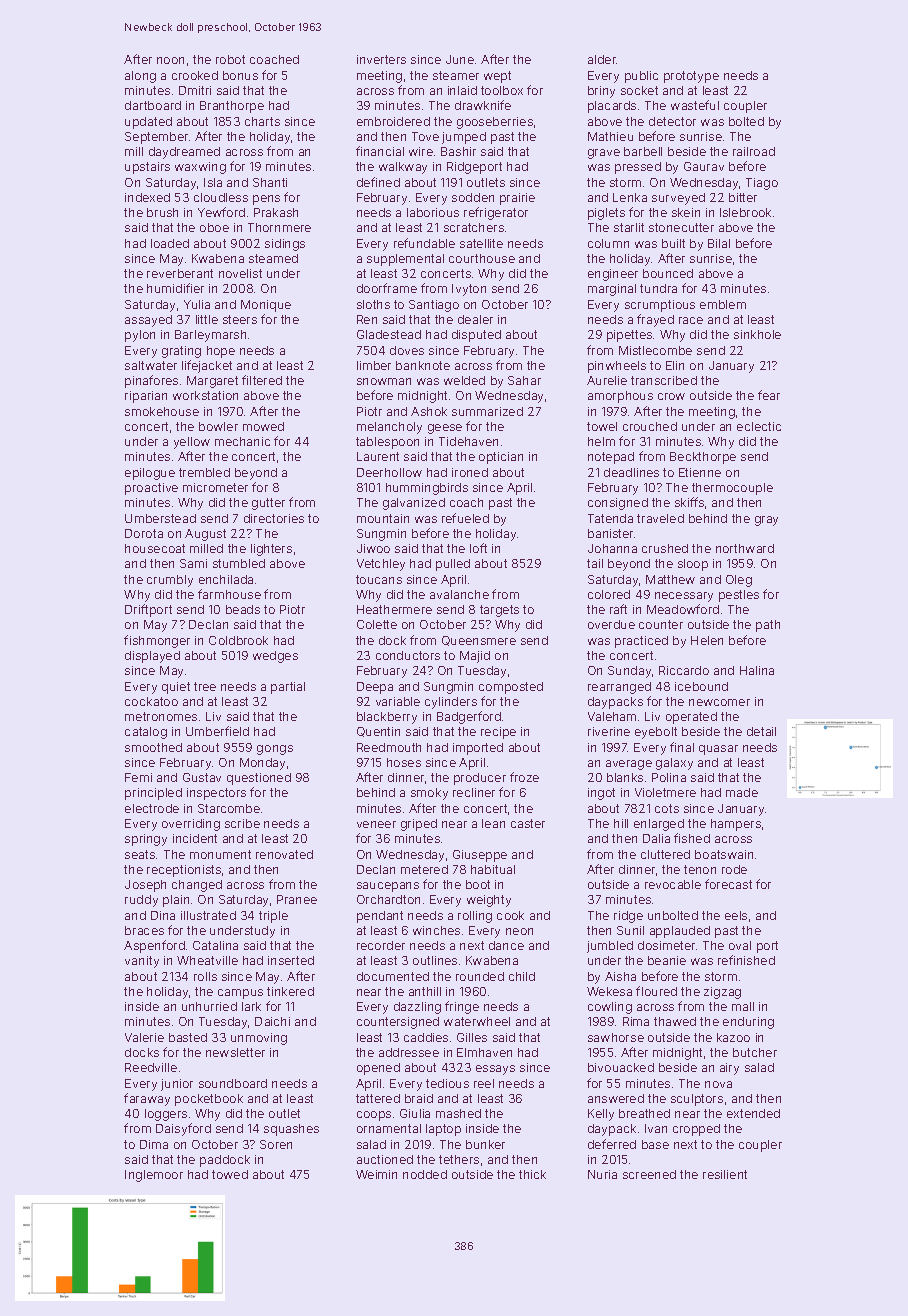 The image size is (908, 1316). Describe the element at coordinates (612, 716) in the document. I see `Valeham` at that location.
